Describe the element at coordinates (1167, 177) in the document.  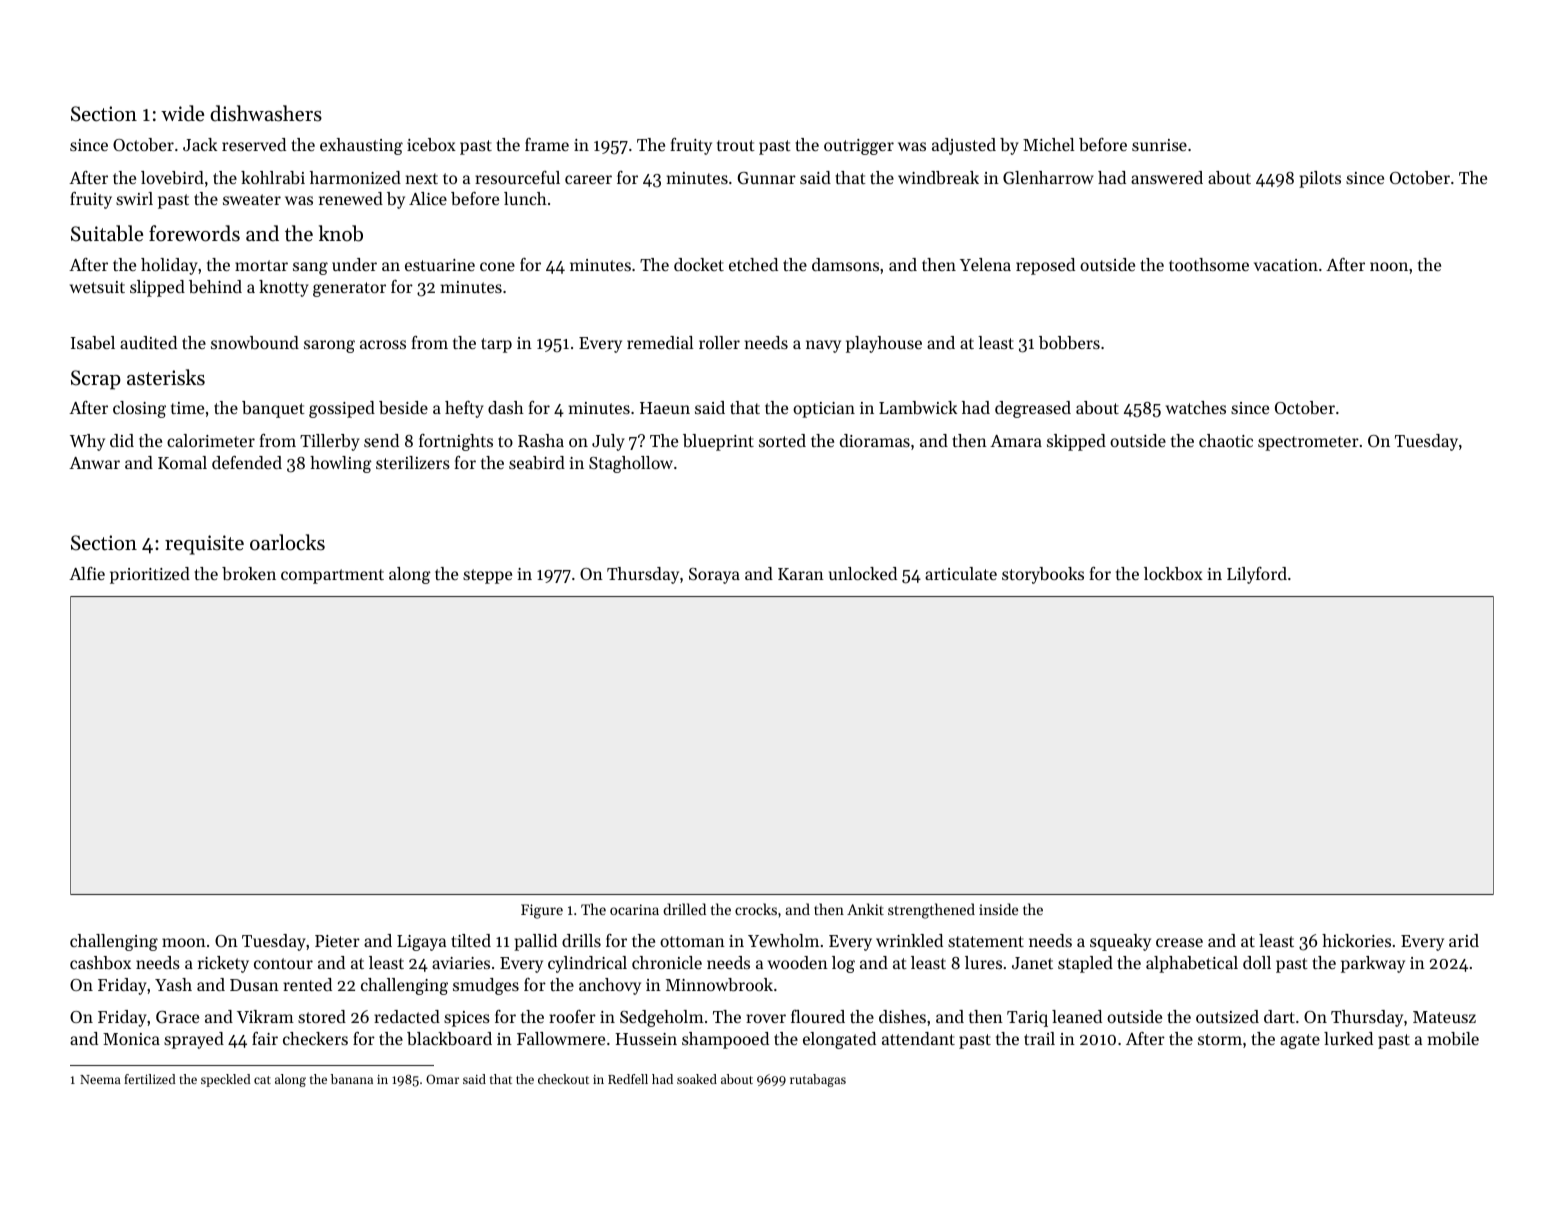
I see `answered` at that location.
